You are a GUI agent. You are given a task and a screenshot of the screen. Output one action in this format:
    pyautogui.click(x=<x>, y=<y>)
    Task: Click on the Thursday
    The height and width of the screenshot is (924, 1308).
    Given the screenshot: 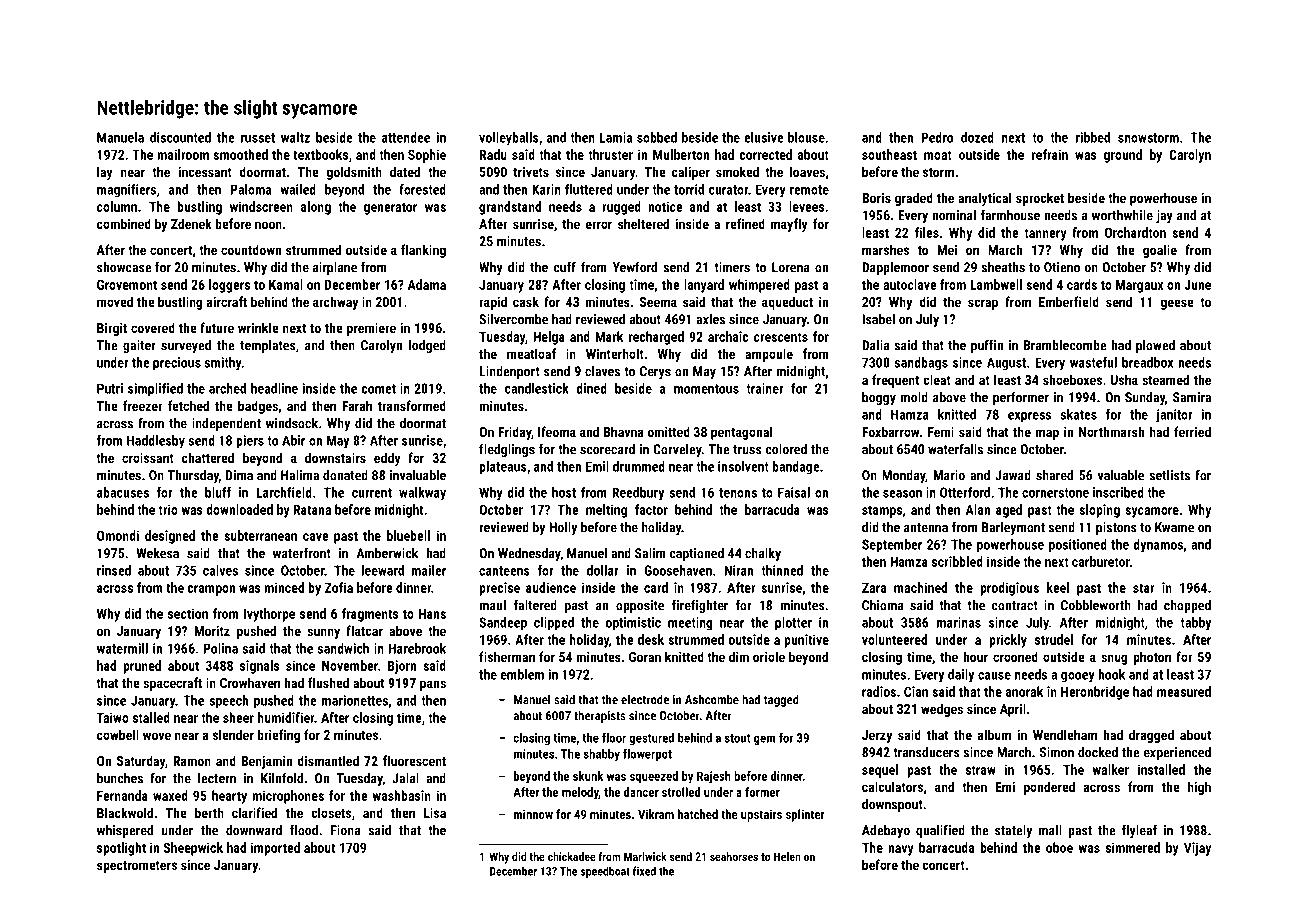 What is the action you would take?
    pyautogui.click(x=193, y=476)
